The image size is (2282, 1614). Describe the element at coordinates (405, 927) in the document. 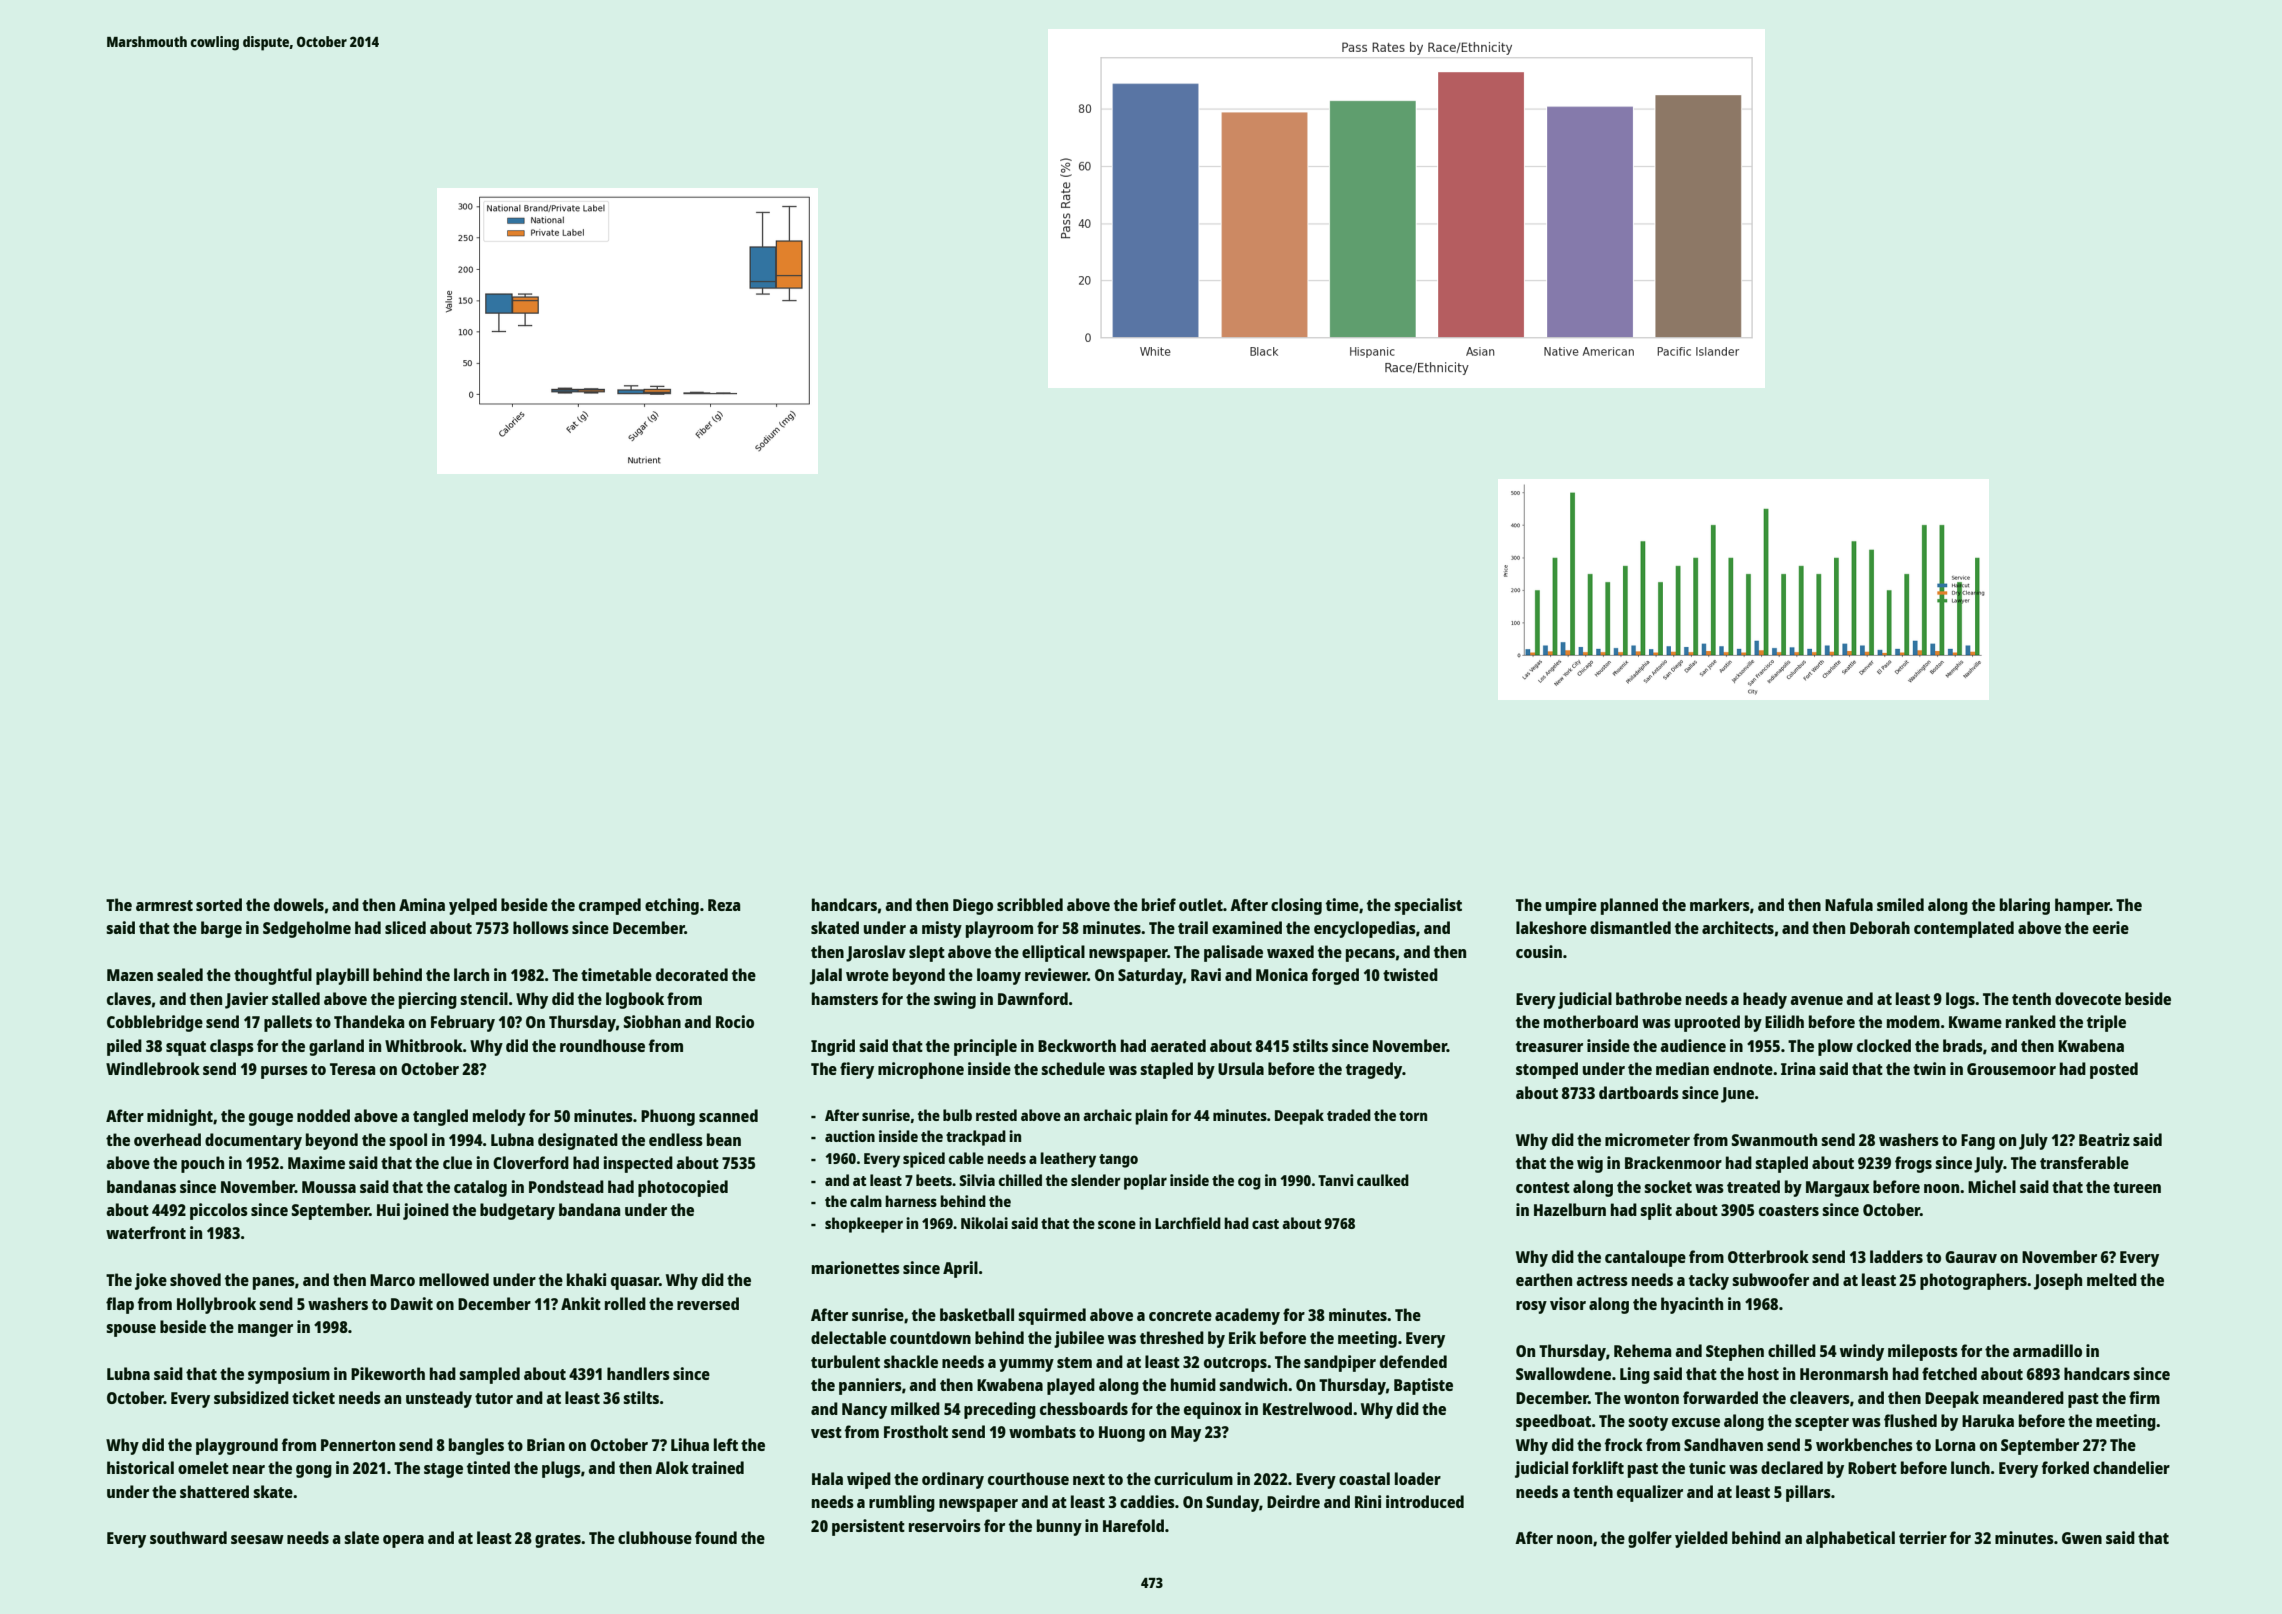

I see `sliced` at that location.
